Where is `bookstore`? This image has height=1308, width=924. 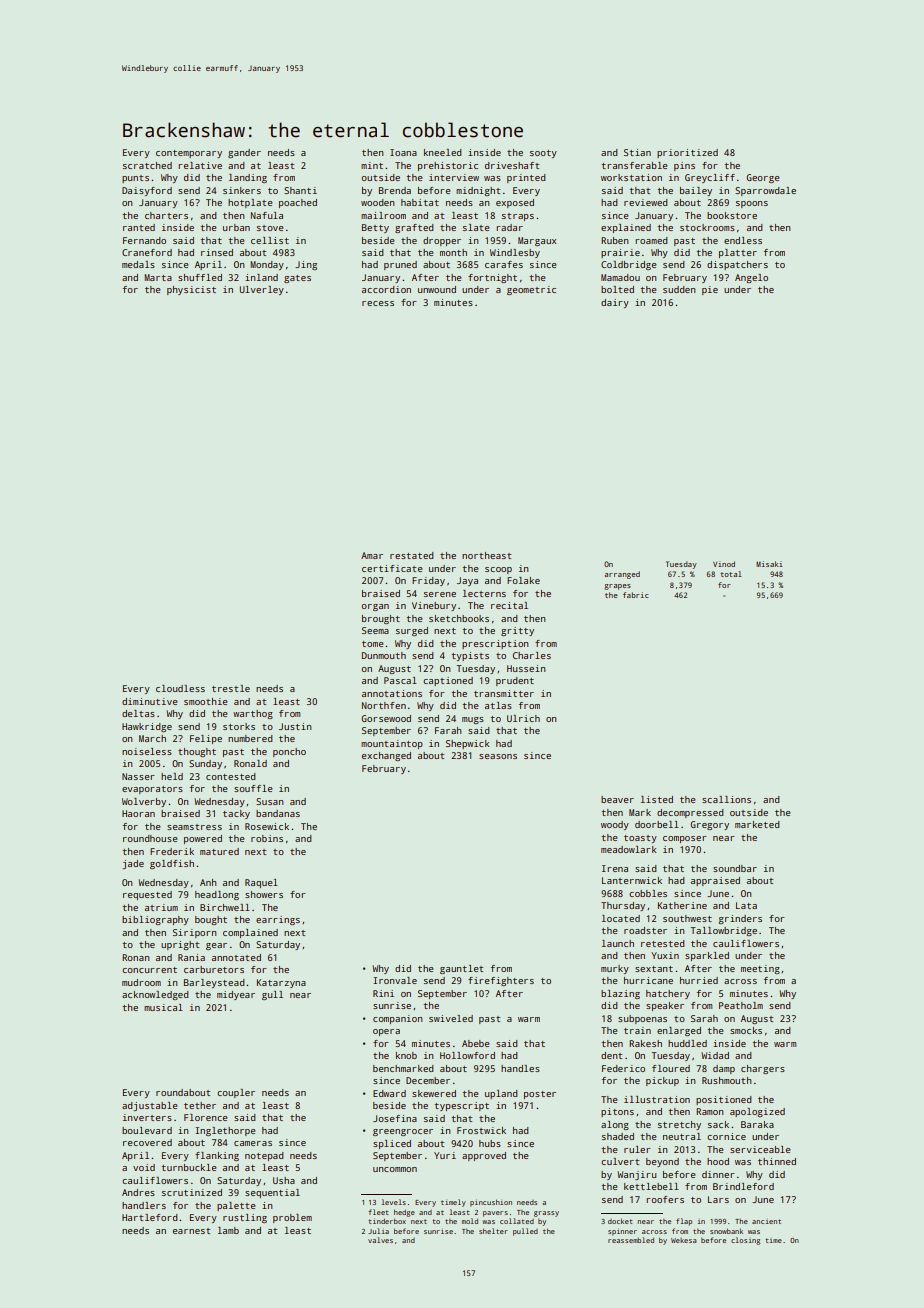 bookstore is located at coordinates (732, 215).
